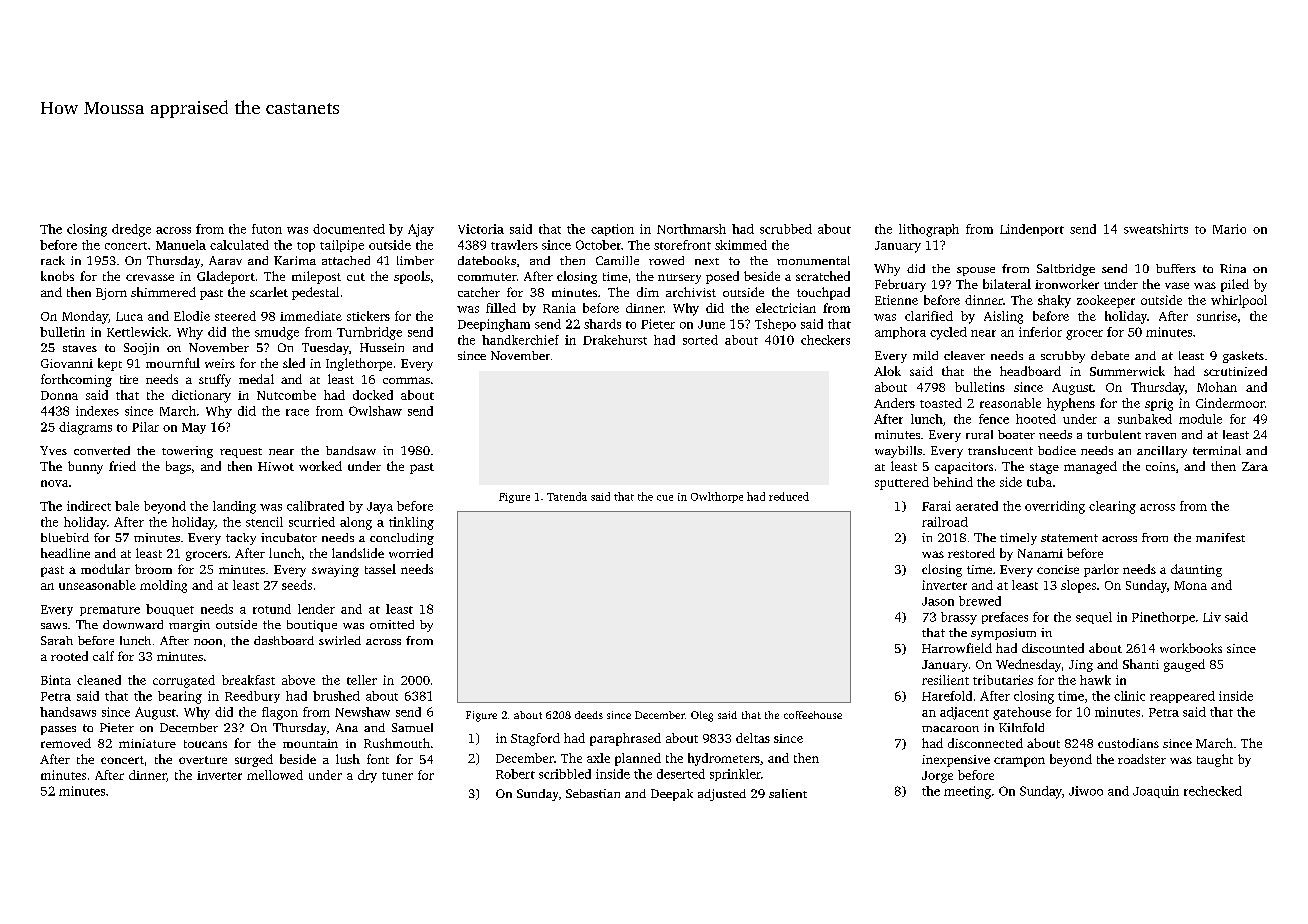  I want to click on custodians, so click(1128, 743).
